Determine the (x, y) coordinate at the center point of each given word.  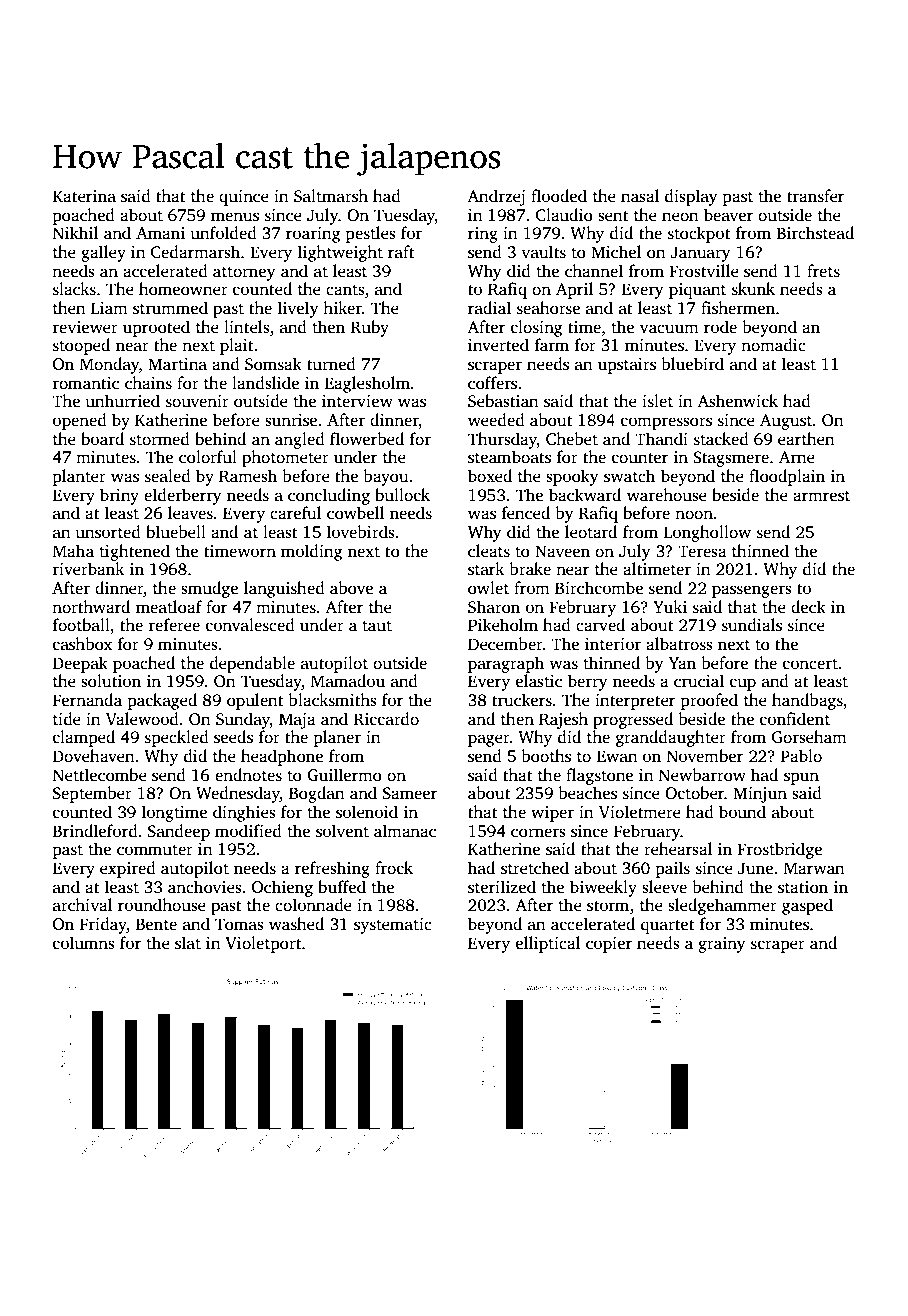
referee (174, 625)
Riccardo (386, 719)
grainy (722, 945)
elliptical (548, 944)
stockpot (699, 234)
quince (244, 198)
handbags (807, 701)
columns (83, 943)
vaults (543, 252)
